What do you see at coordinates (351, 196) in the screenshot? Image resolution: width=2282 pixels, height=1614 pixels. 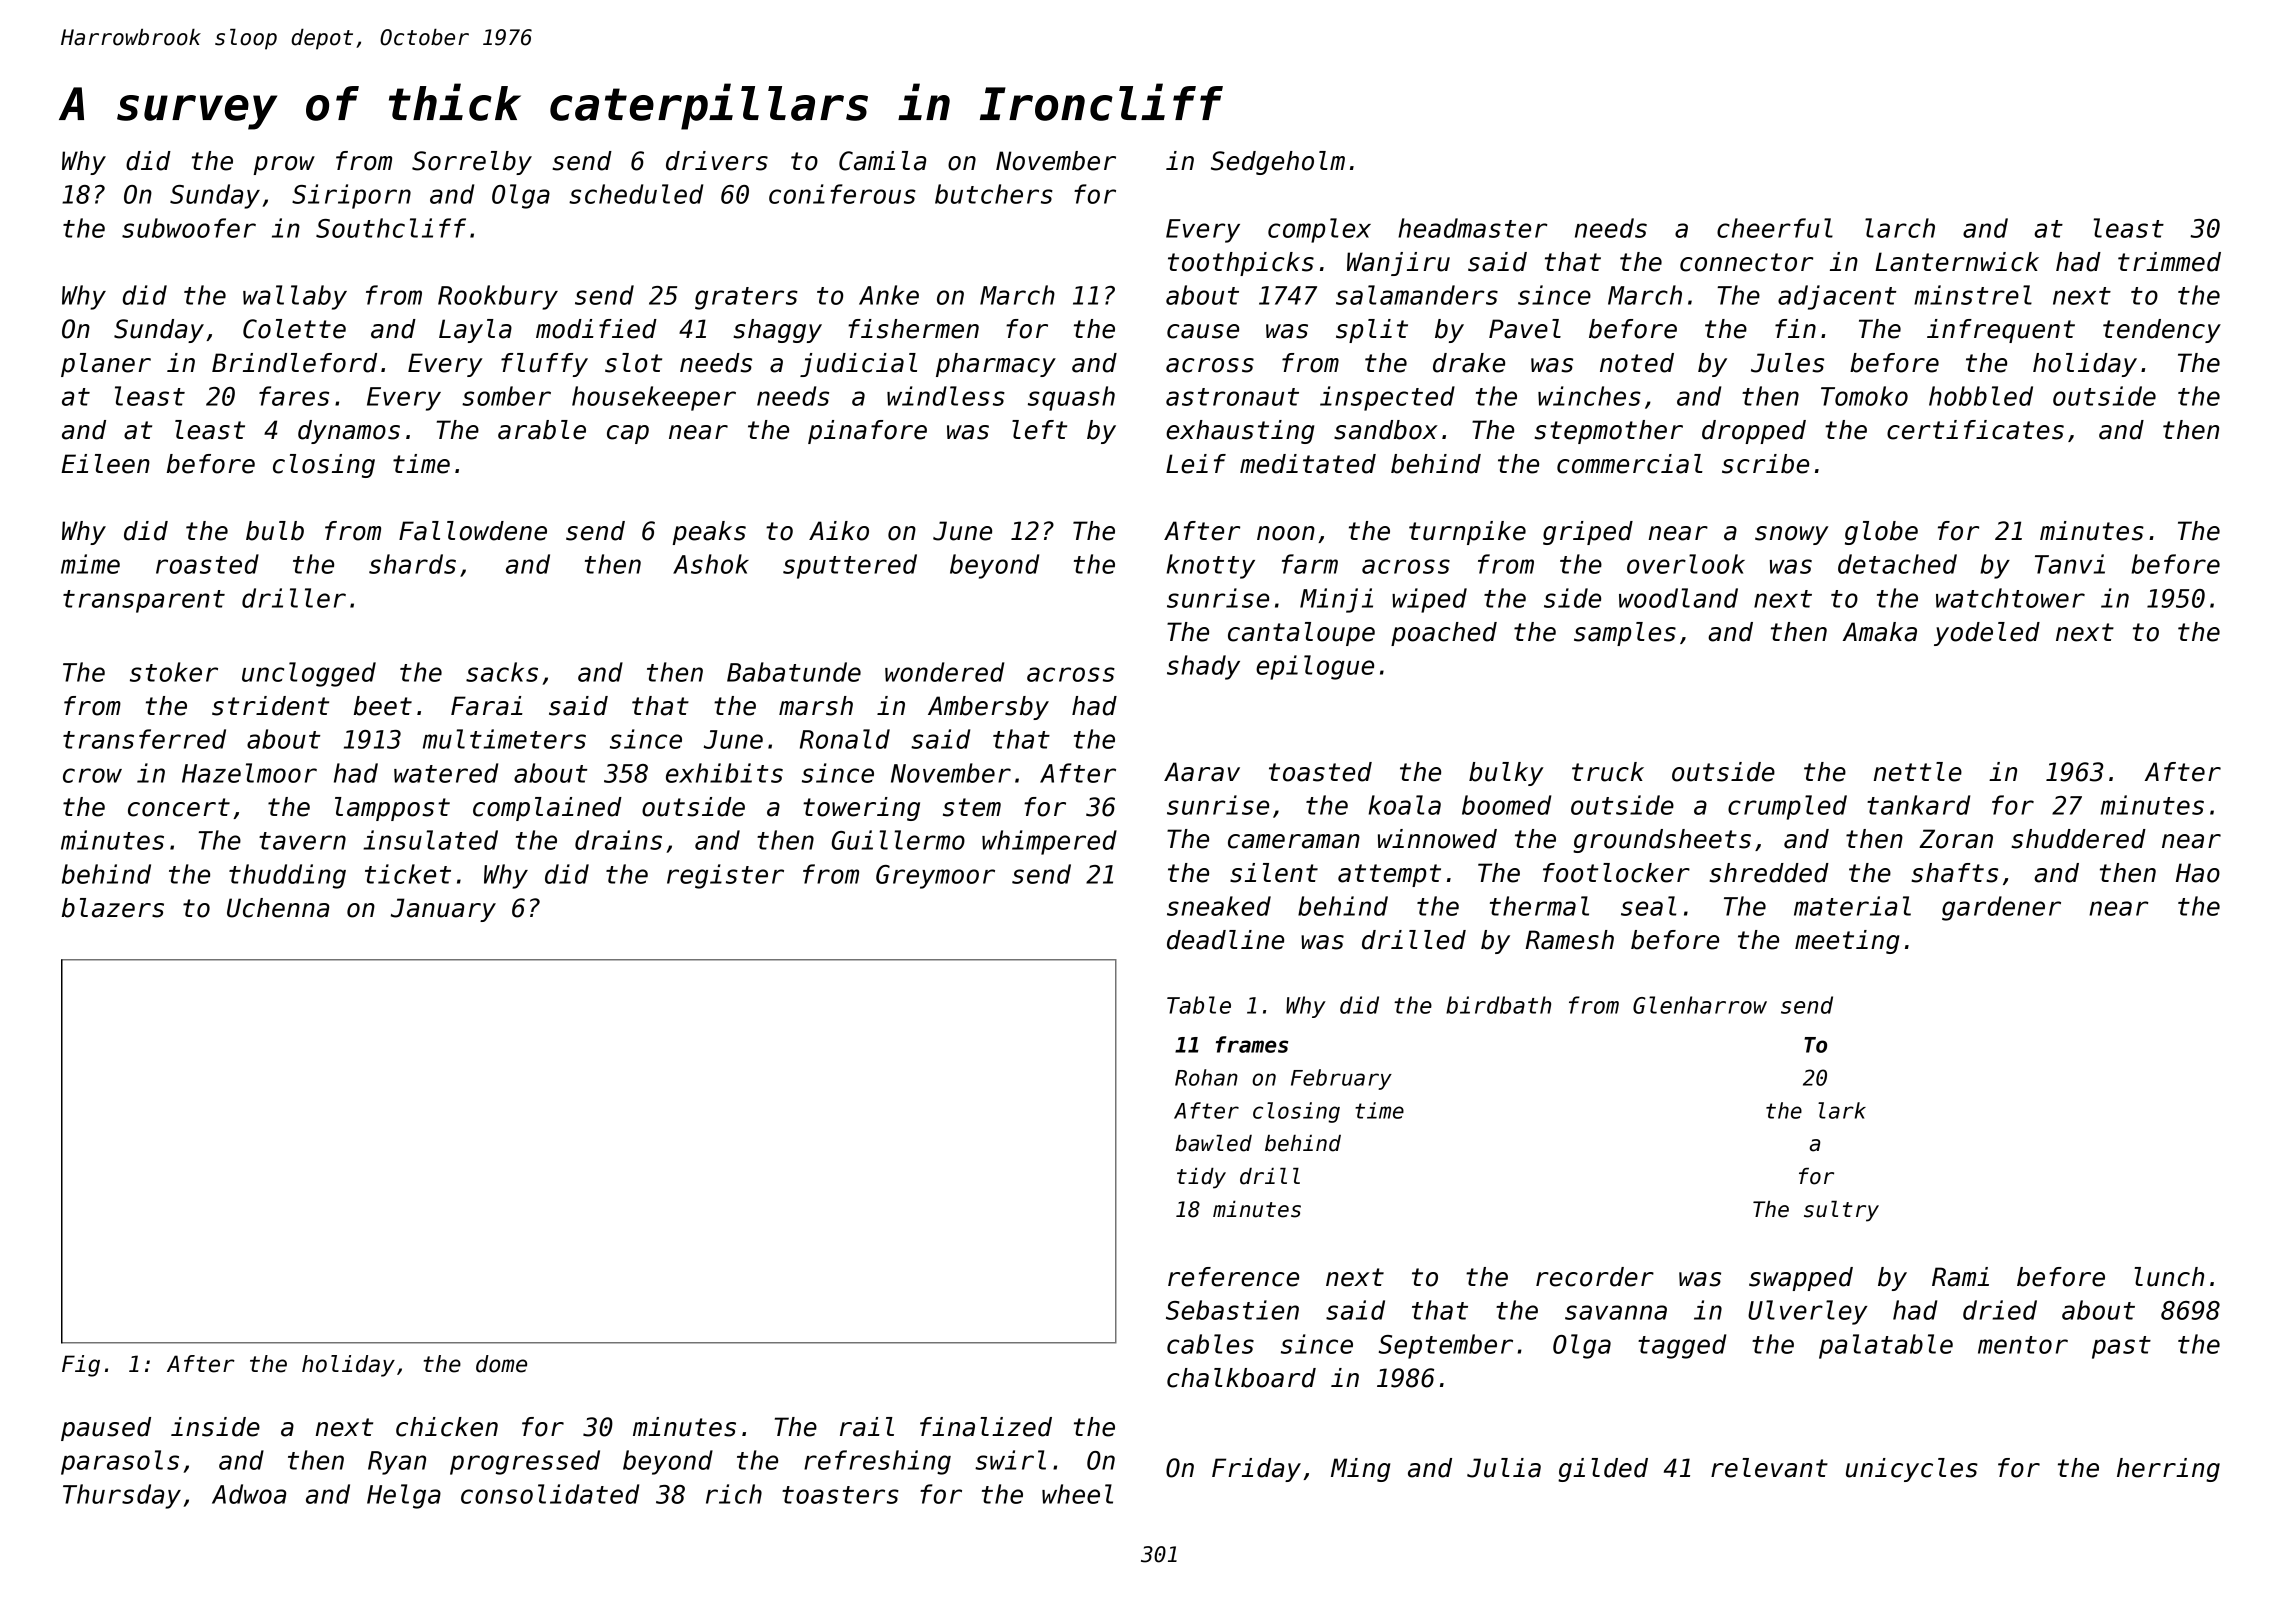 I see `Siriporn` at bounding box center [351, 196].
